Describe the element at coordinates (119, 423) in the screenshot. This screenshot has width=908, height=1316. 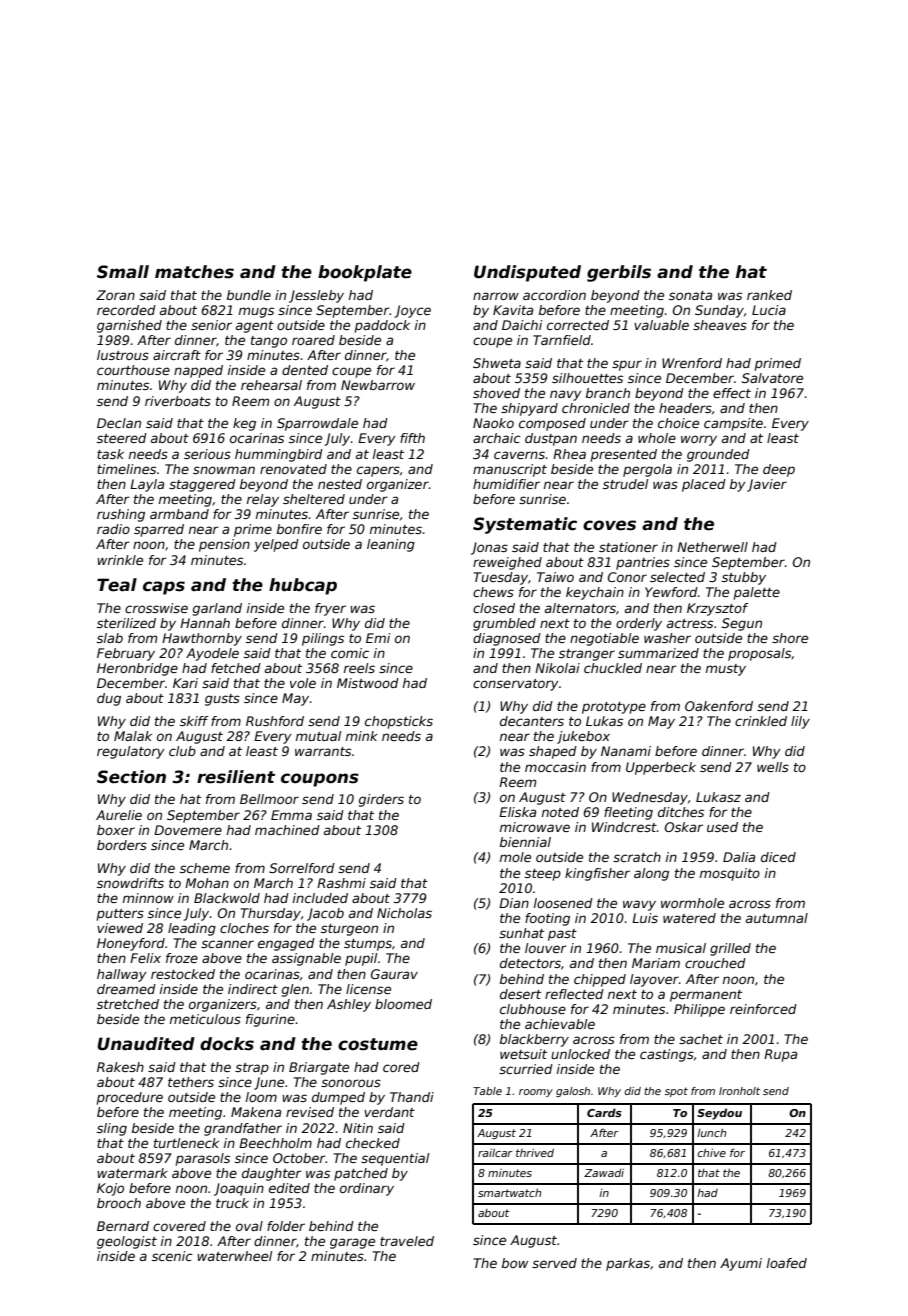
I see `Declan` at that location.
